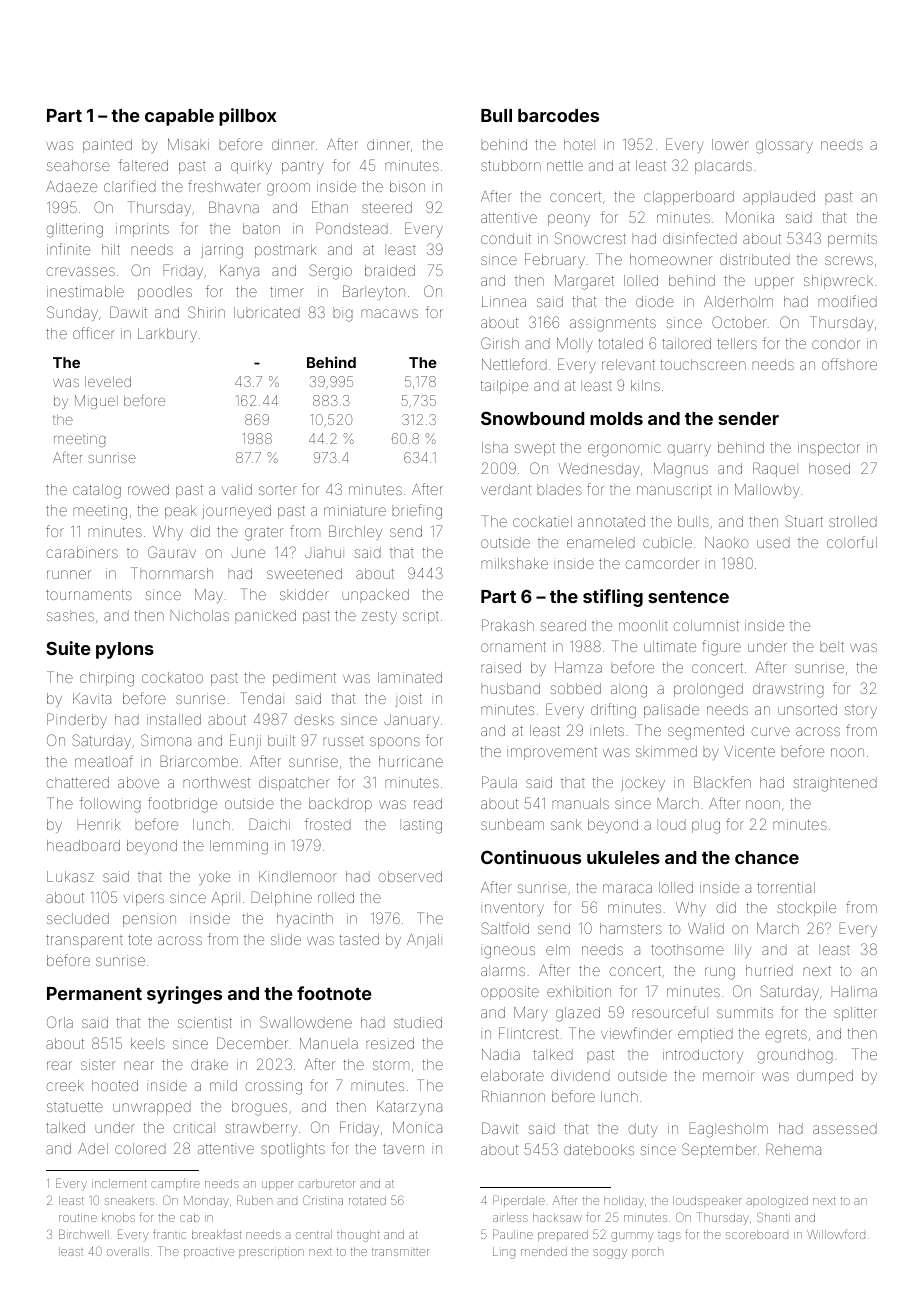 The image size is (924, 1308). What do you see at coordinates (501, 667) in the document?
I see `raised` at bounding box center [501, 667].
